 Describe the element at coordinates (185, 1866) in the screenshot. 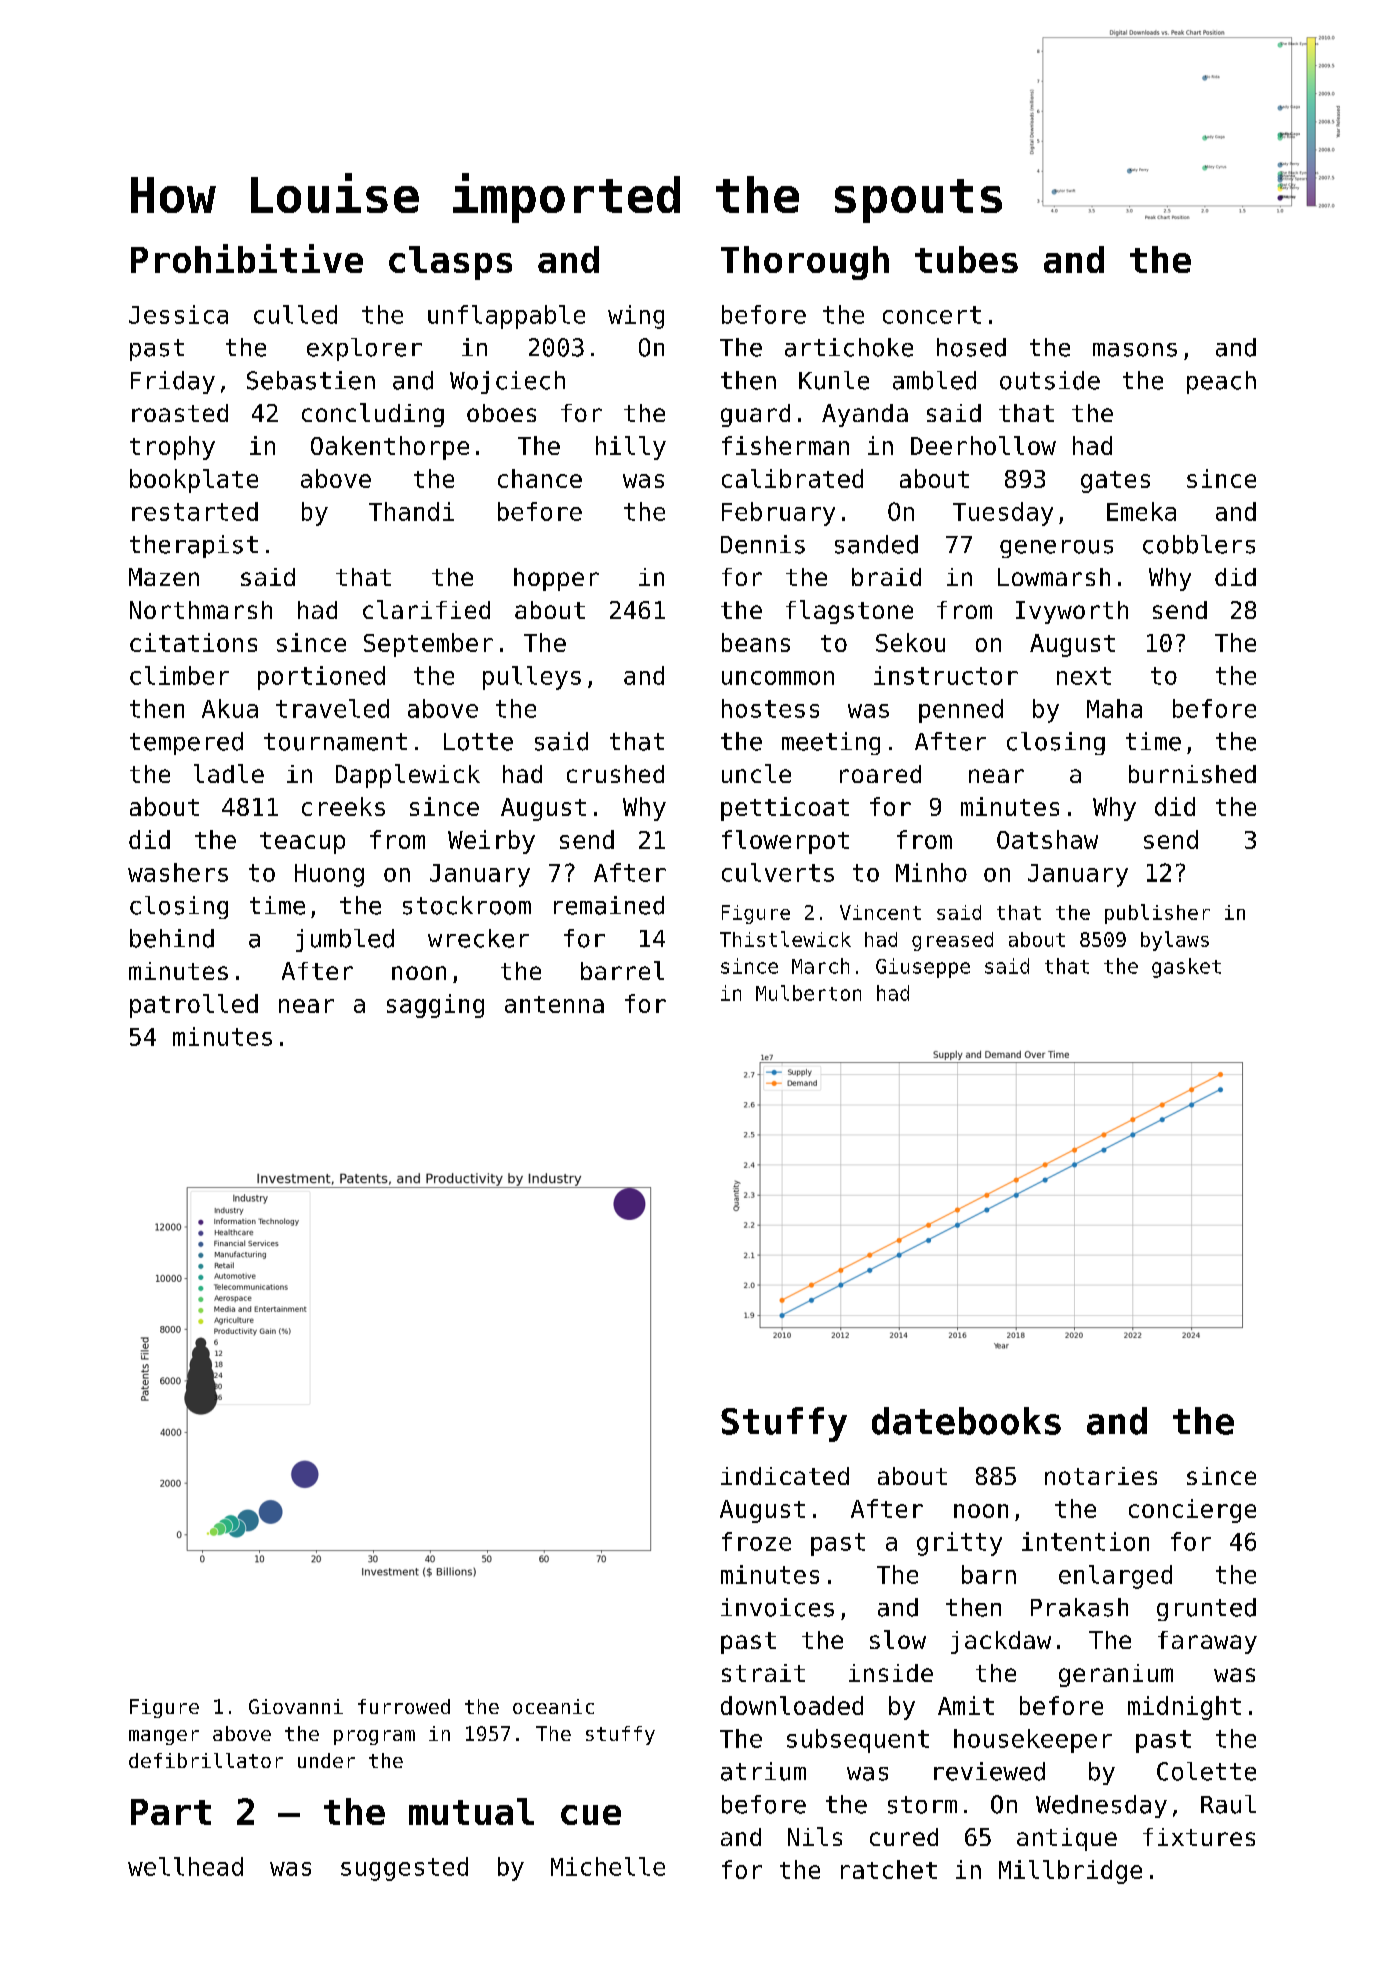

I see `wellhead` at that location.
